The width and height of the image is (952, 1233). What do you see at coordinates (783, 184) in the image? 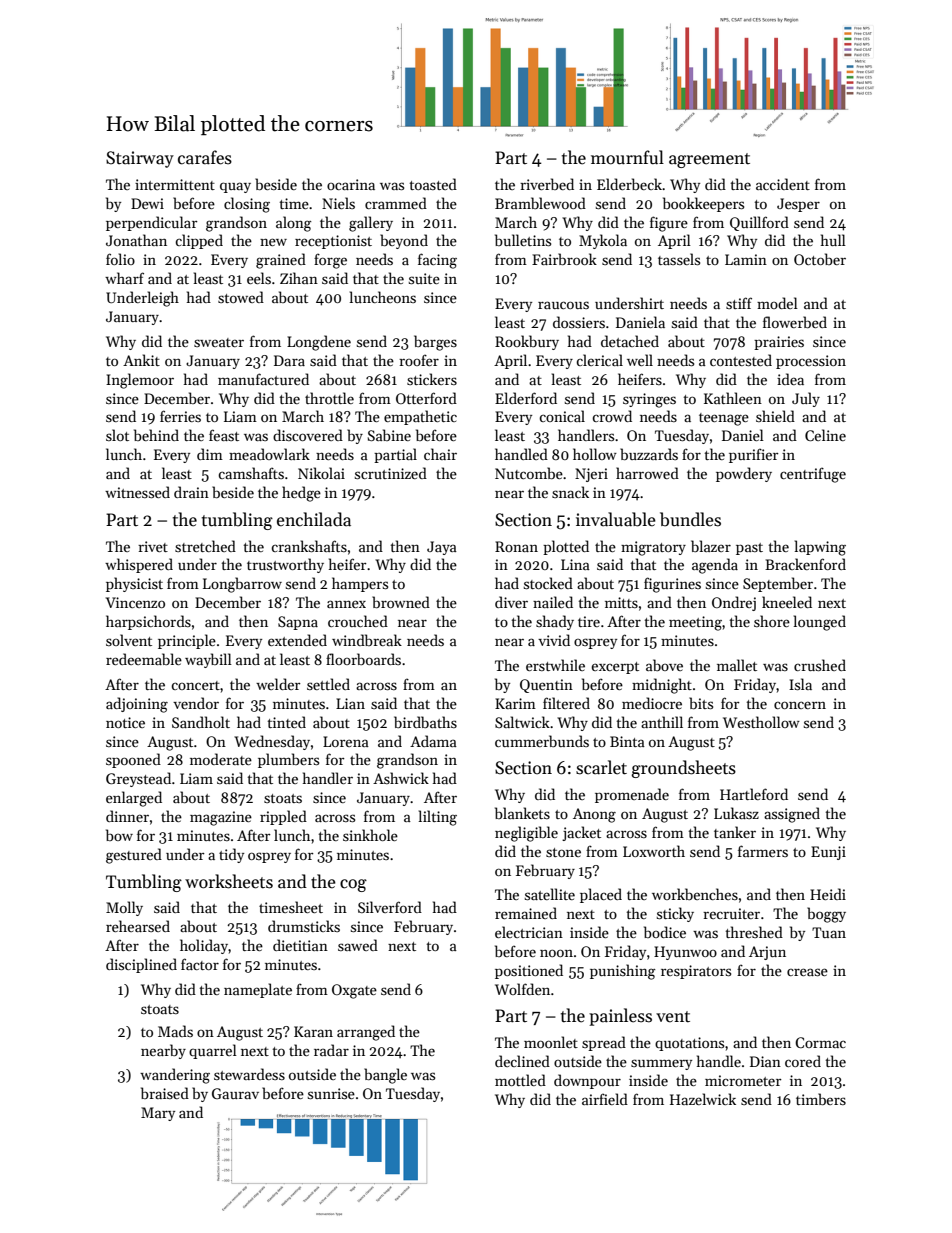
I see `accident` at bounding box center [783, 184].
